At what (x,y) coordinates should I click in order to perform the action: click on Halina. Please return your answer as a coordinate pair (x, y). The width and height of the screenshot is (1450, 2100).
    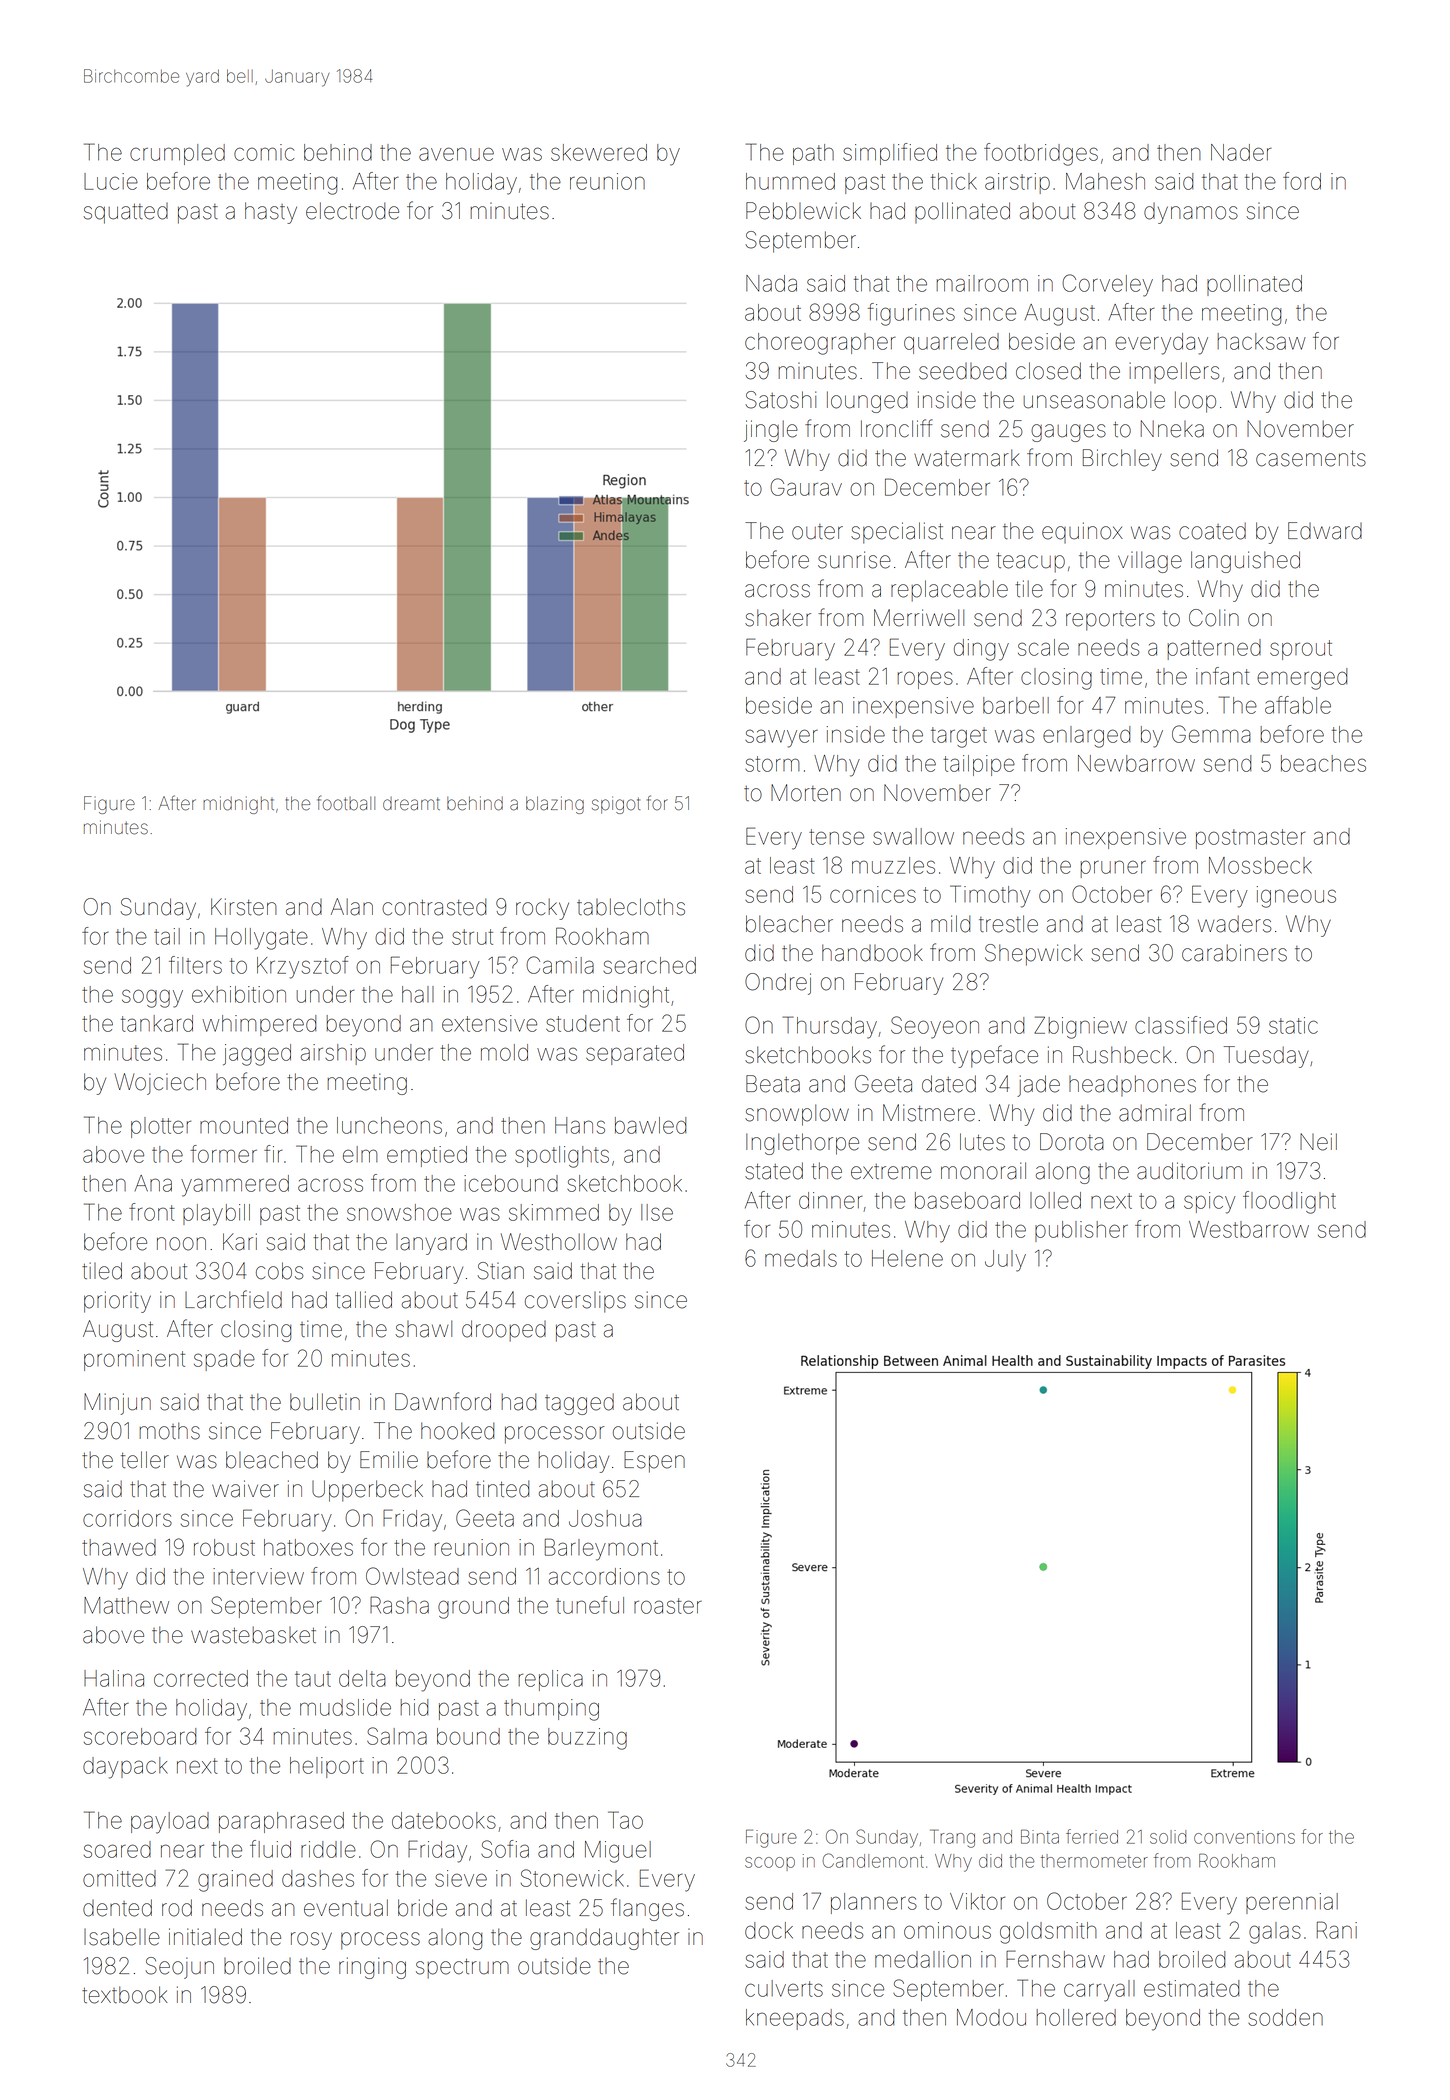
    Looking at the image, I should click on (114, 1678).
